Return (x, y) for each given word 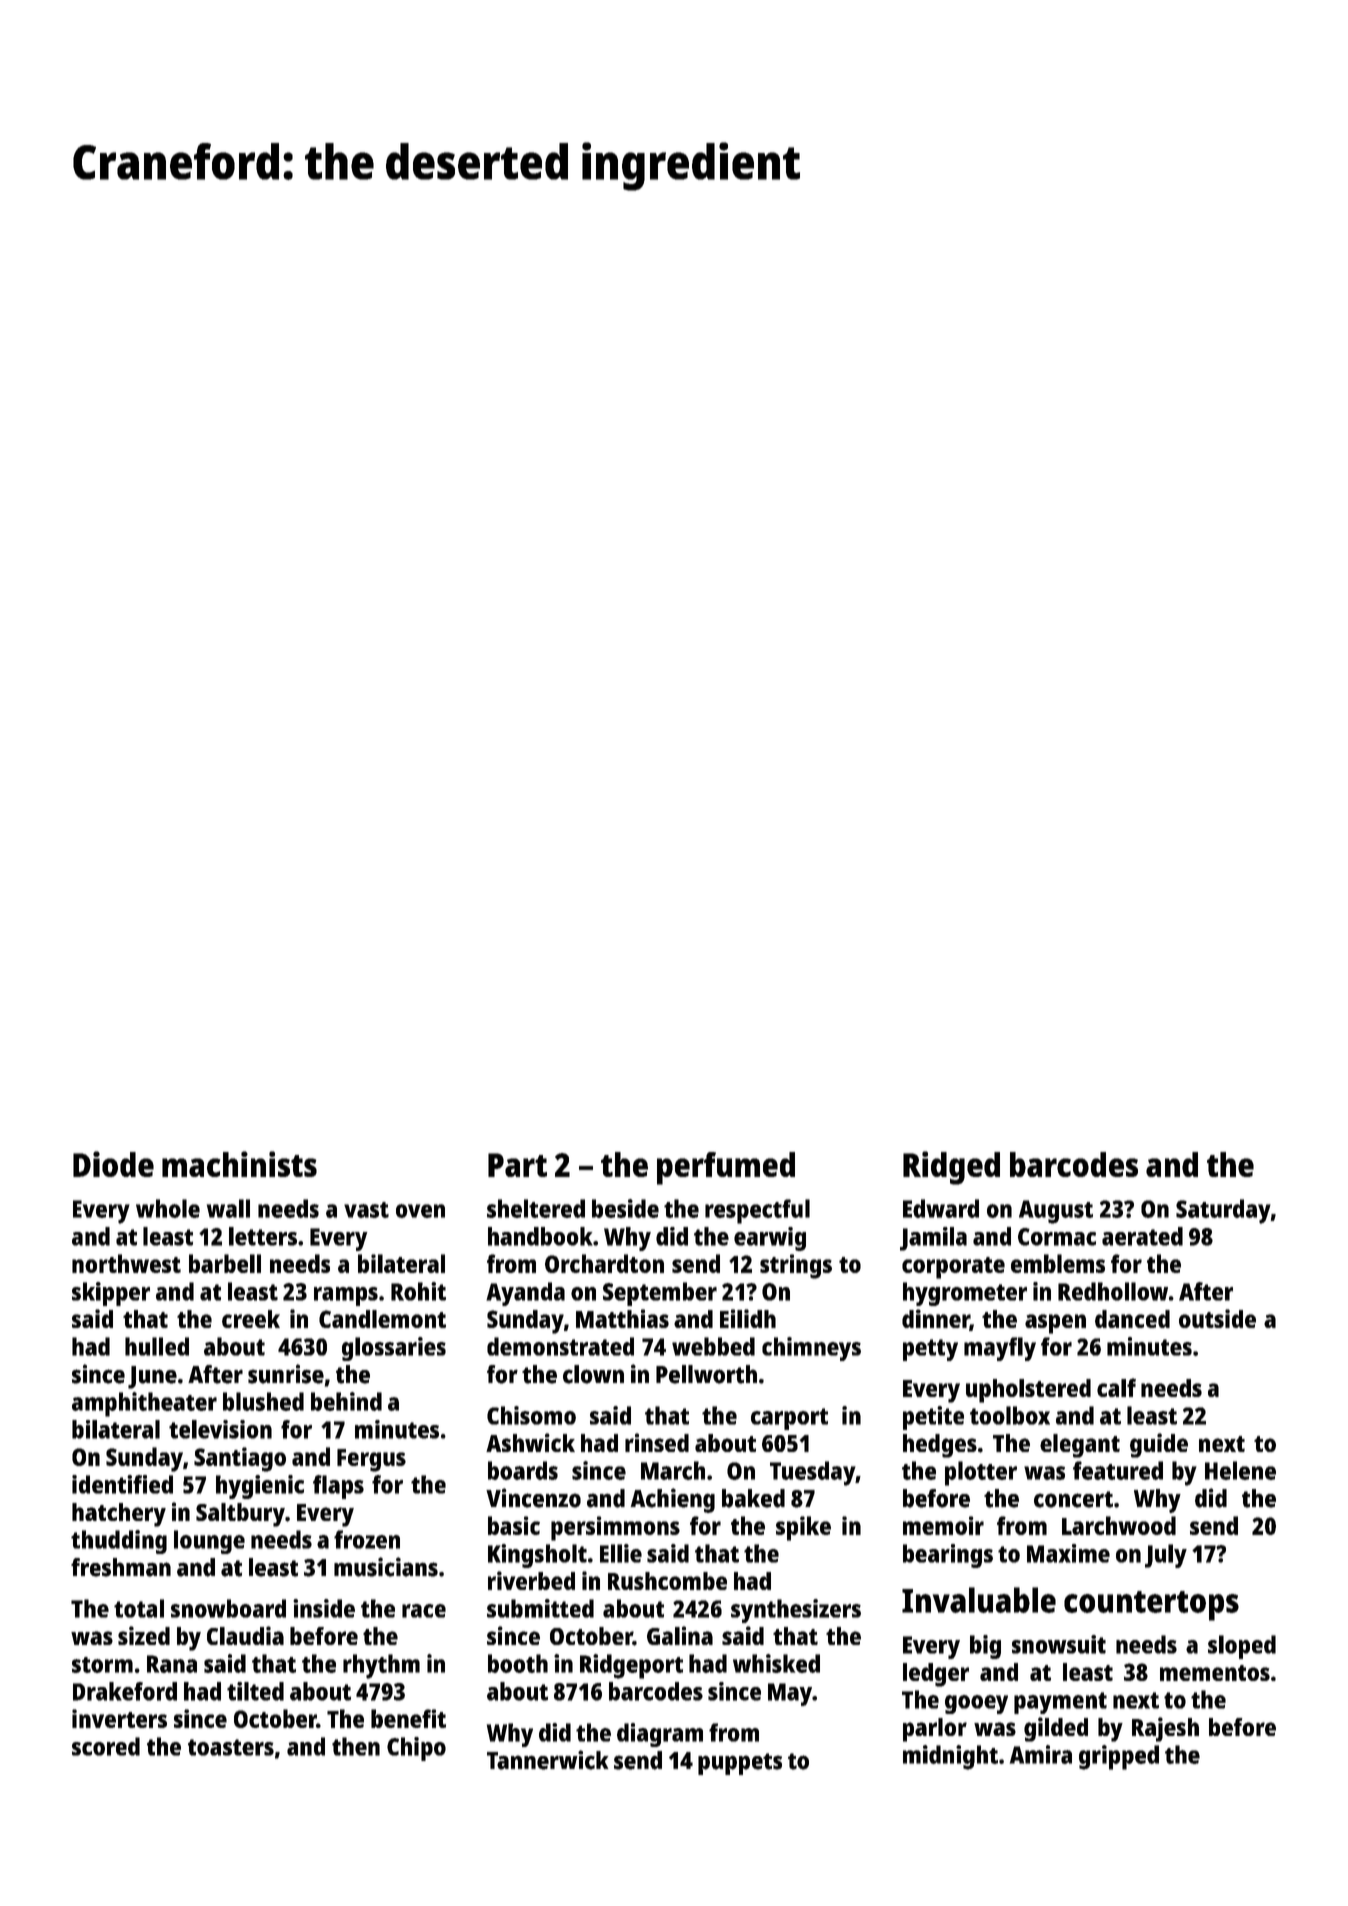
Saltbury (240, 1515)
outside (1217, 1318)
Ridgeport (631, 1666)
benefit (408, 1718)
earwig (770, 1239)
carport (789, 1419)
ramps (346, 1296)
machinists (239, 1164)
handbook (540, 1236)
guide (1159, 1445)
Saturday (1223, 1211)
